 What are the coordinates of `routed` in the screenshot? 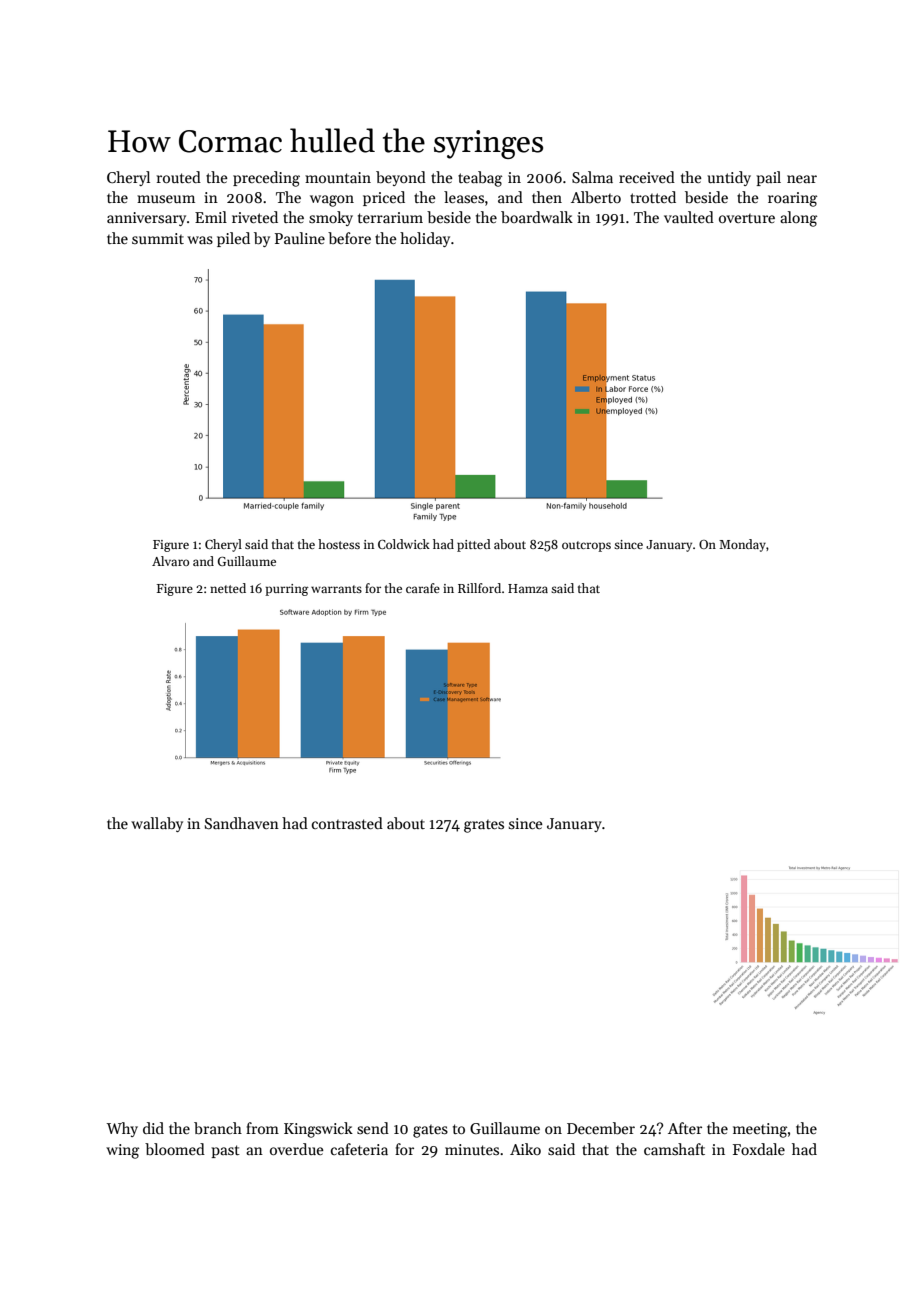 It's located at (179, 177).
